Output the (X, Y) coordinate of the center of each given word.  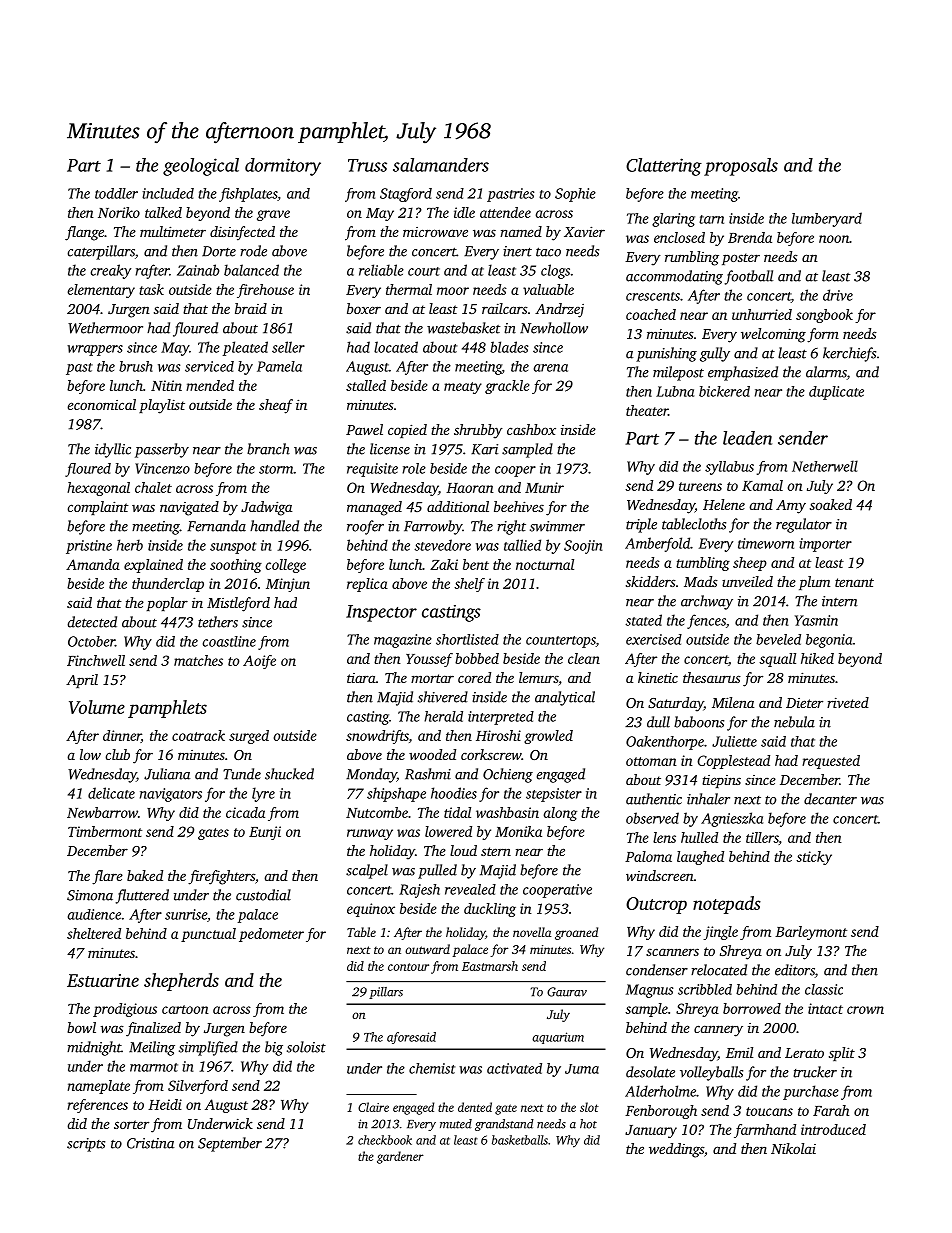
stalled (366, 385)
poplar (167, 604)
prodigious (125, 1010)
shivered (443, 697)
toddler (116, 193)
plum (814, 583)
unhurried (762, 314)
